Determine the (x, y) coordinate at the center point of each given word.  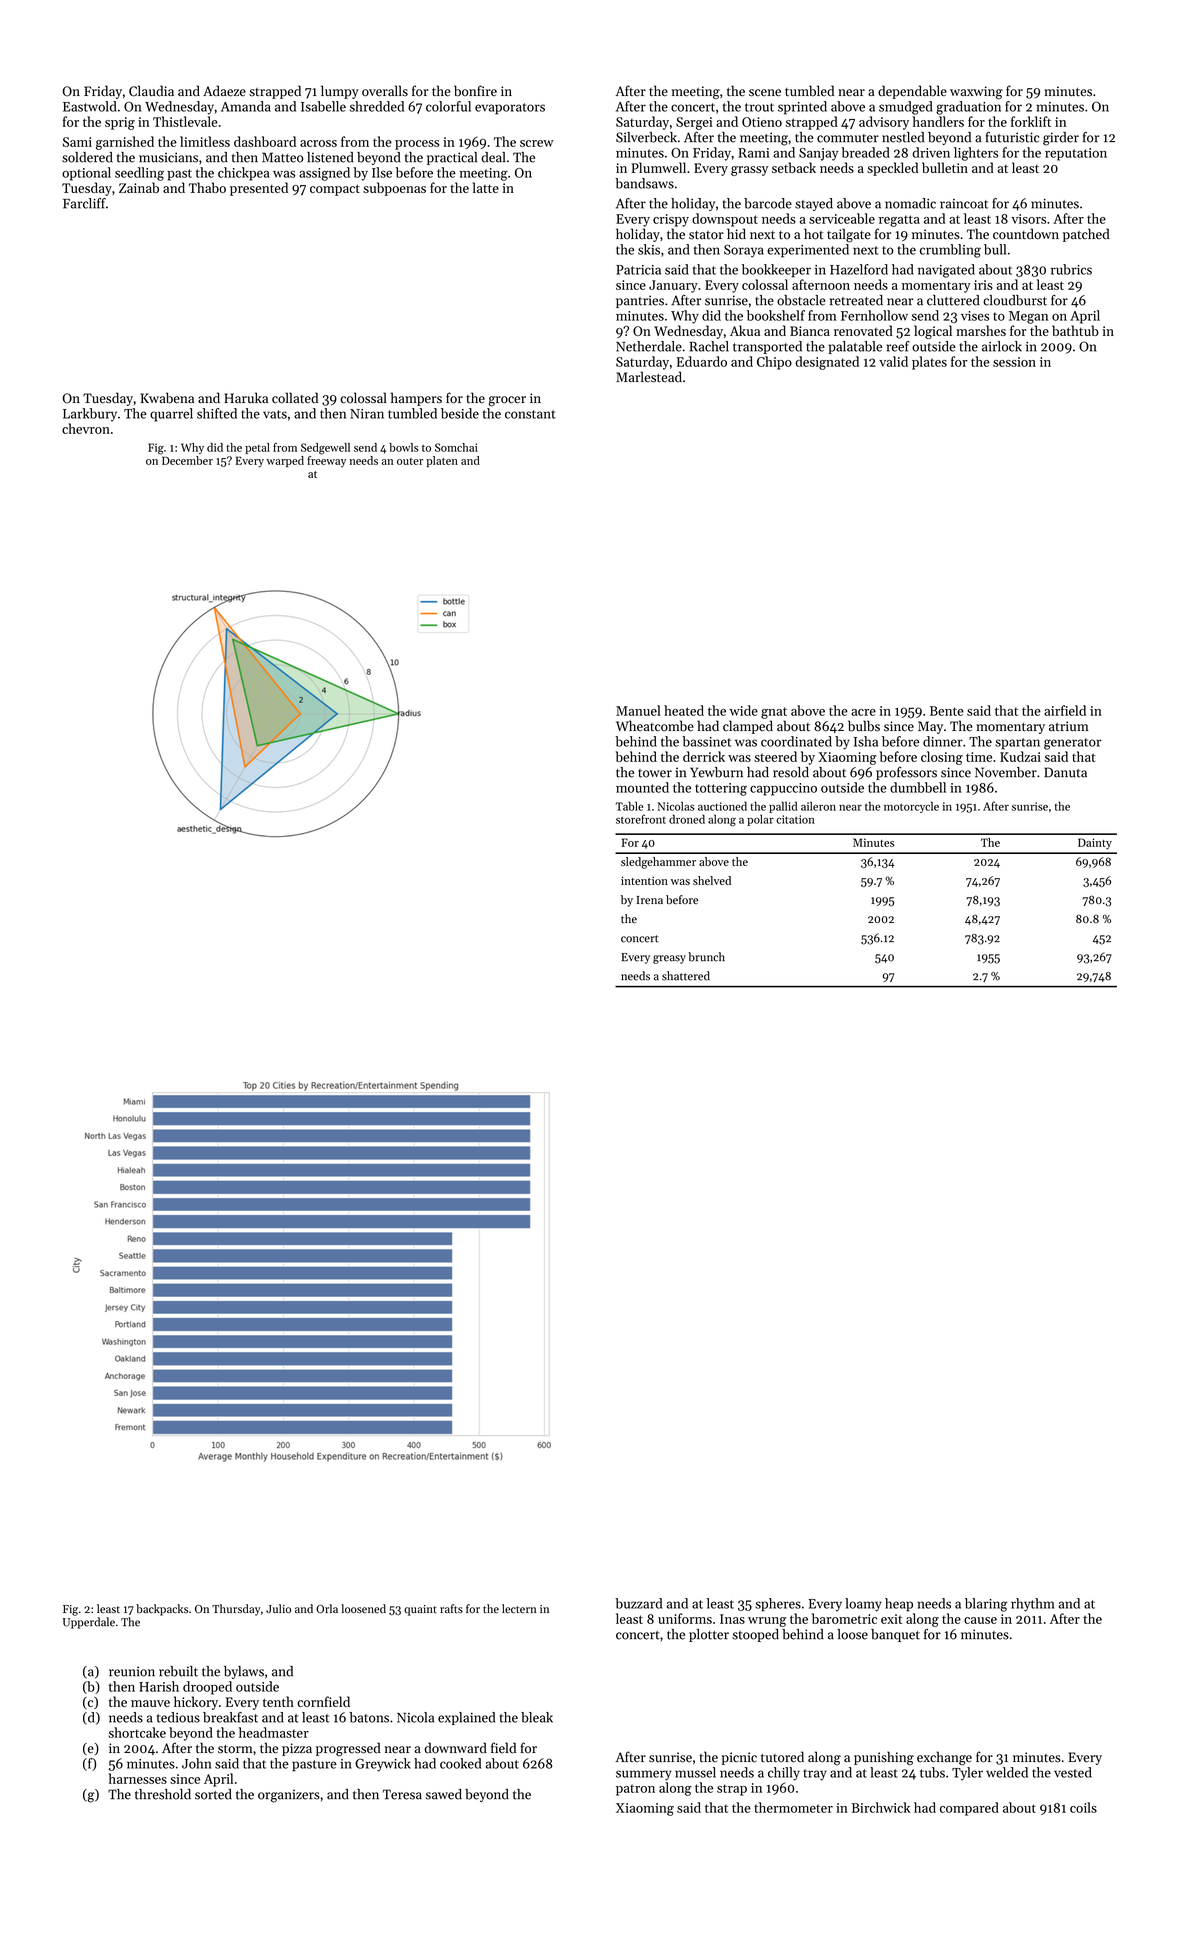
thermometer (793, 1807)
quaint (420, 1610)
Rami (753, 153)
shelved (712, 880)
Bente (947, 711)
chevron (86, 428)
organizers (289, 1796)
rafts (451, 1608)
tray (815, 1775)
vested (1073, 1772)
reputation (1076, 154)
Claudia (151, 91)
